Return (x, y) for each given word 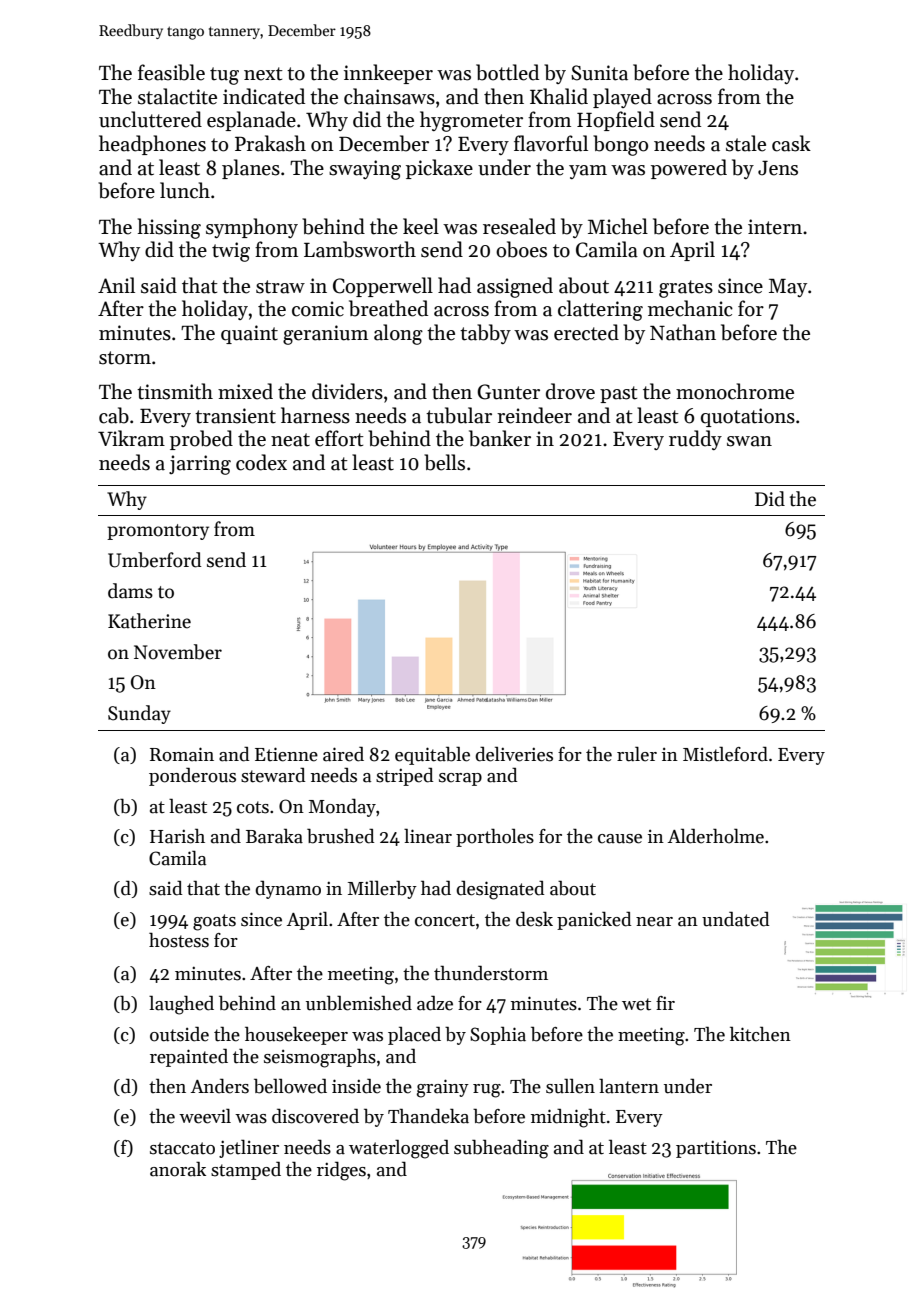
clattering (600, 310)
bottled (507, 72)
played (622, 98)
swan (749, 441)
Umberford (155, 560)
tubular (459, 415)
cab (114, 415)
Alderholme (716, 836)
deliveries (514, 754)
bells (444, 462)
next (263, 74)
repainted (189, 1057)
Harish (177, 836)
